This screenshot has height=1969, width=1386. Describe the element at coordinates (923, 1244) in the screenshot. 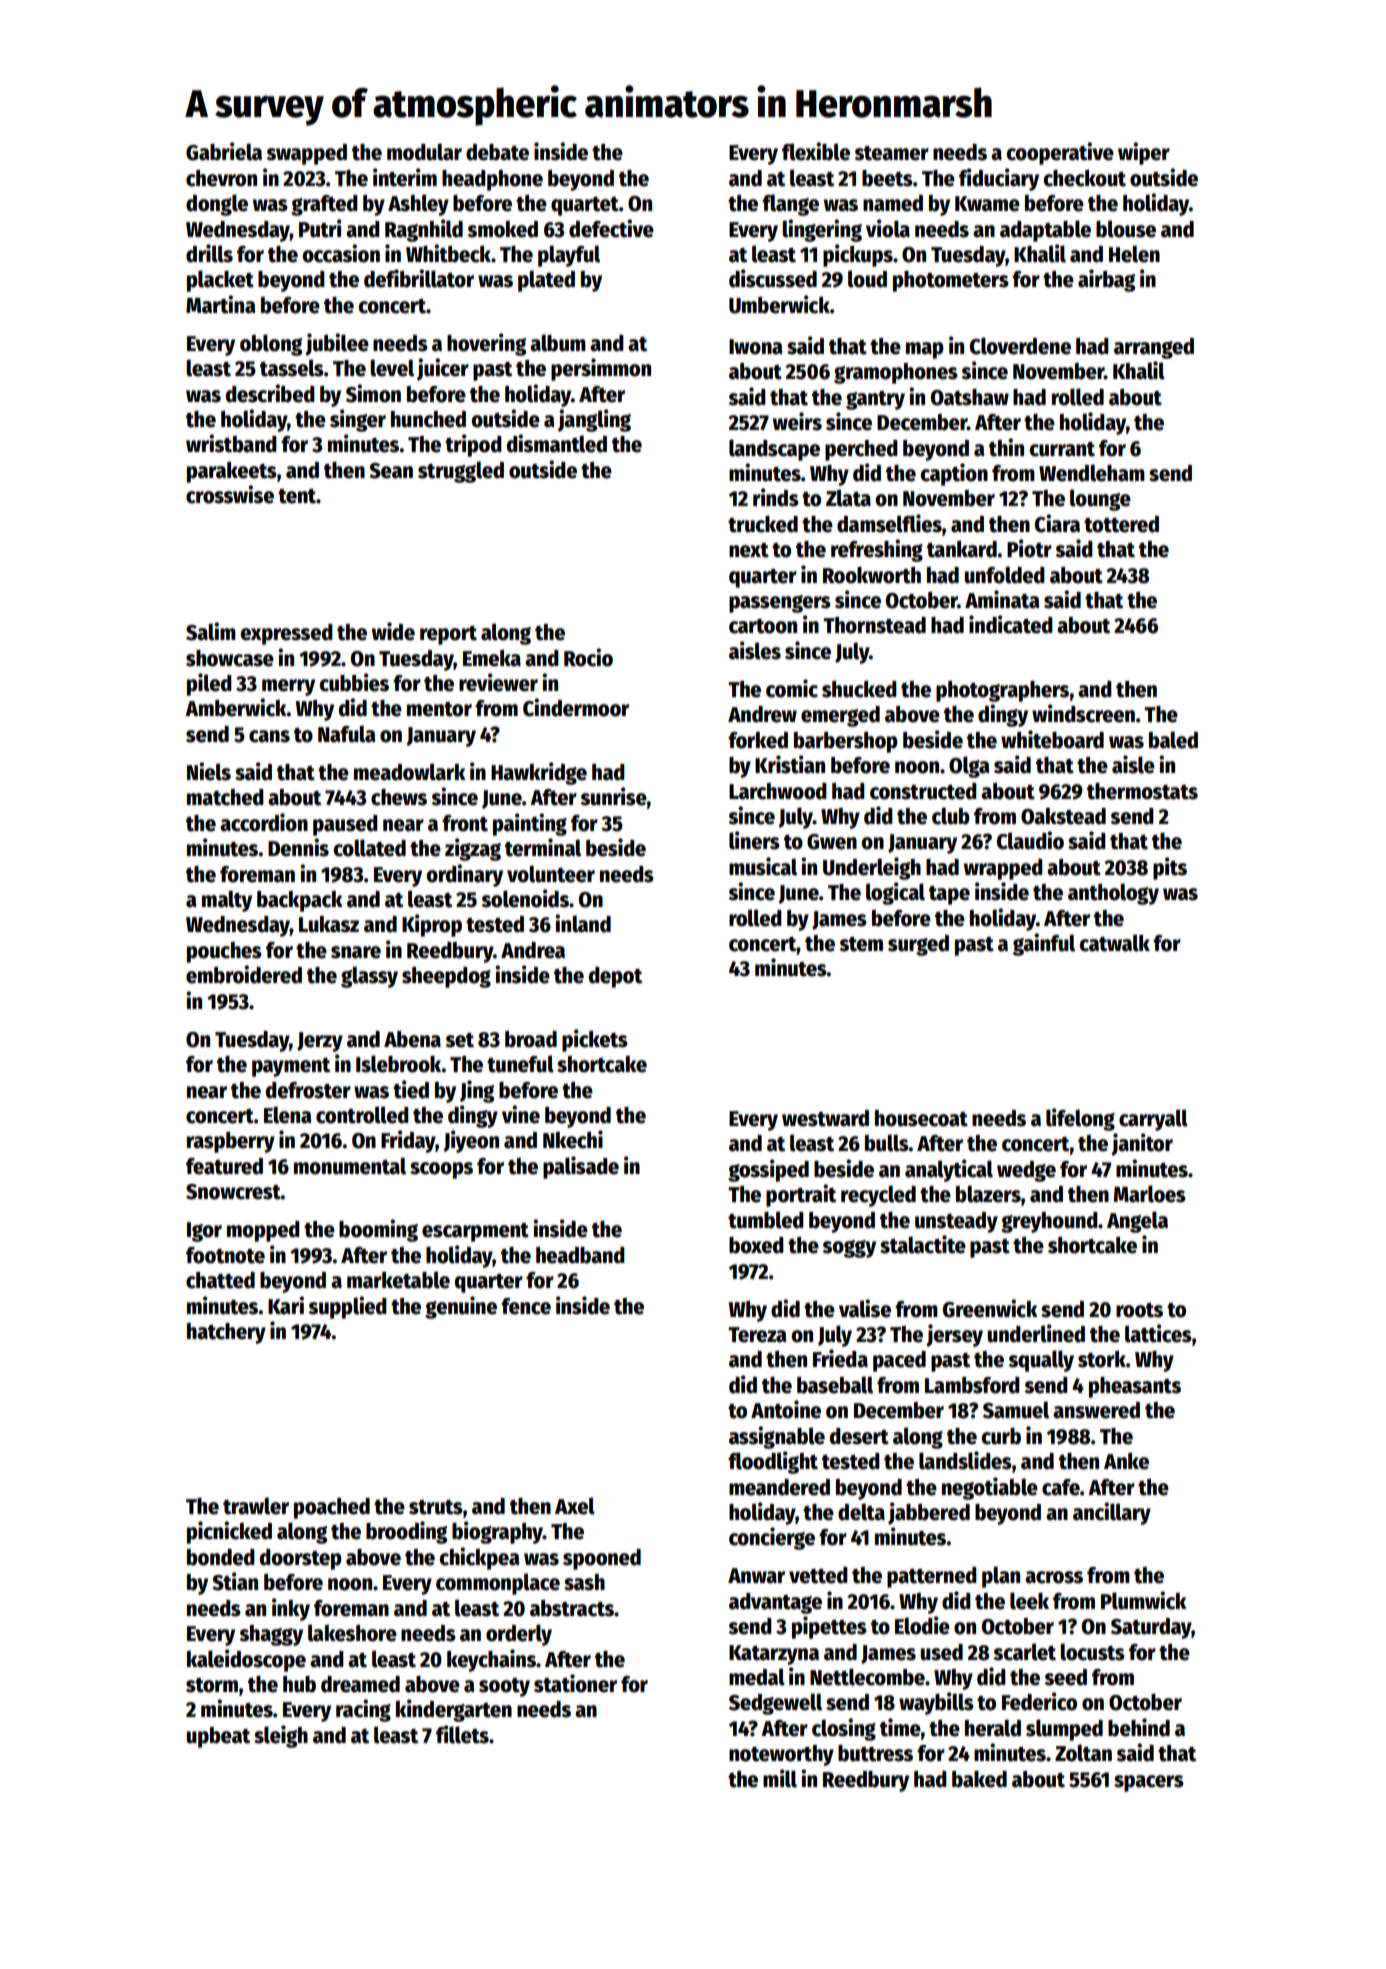

I see `stalactite` at that location.
